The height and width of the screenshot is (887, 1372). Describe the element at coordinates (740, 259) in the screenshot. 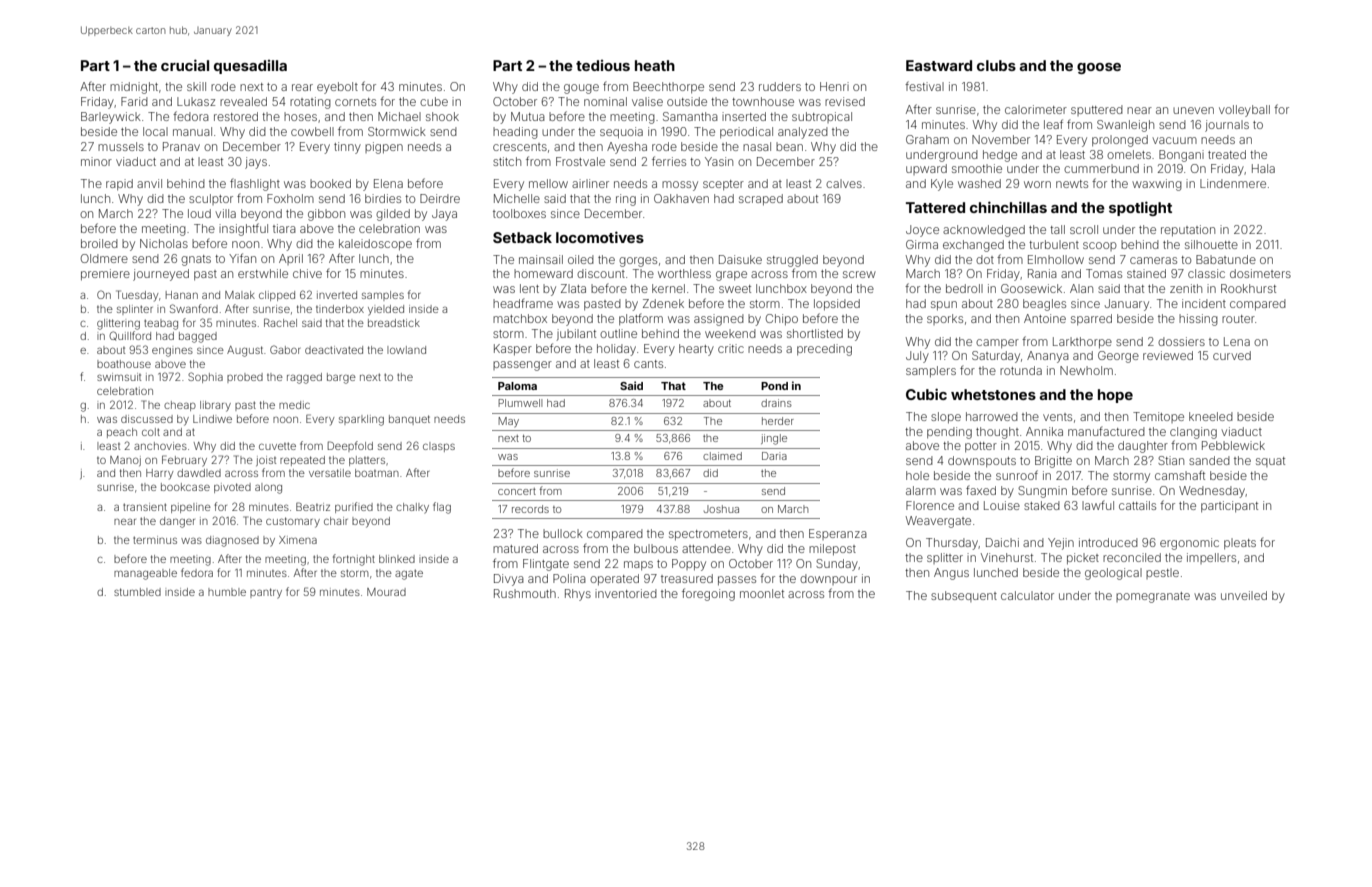

I see `Daisuke` at that location.
